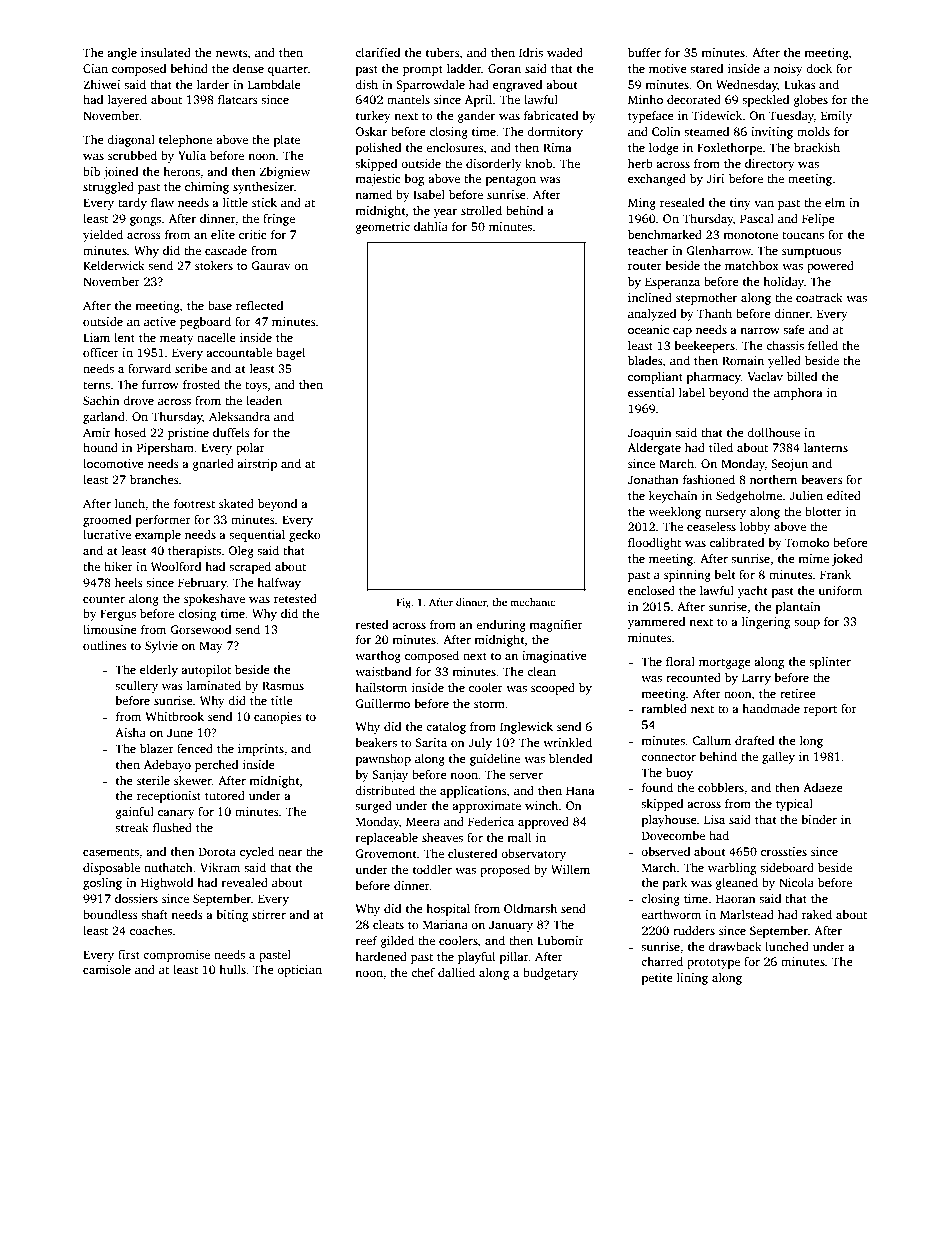 The image size is (952, 1233). I want to click on playful, so click(476, 958).
